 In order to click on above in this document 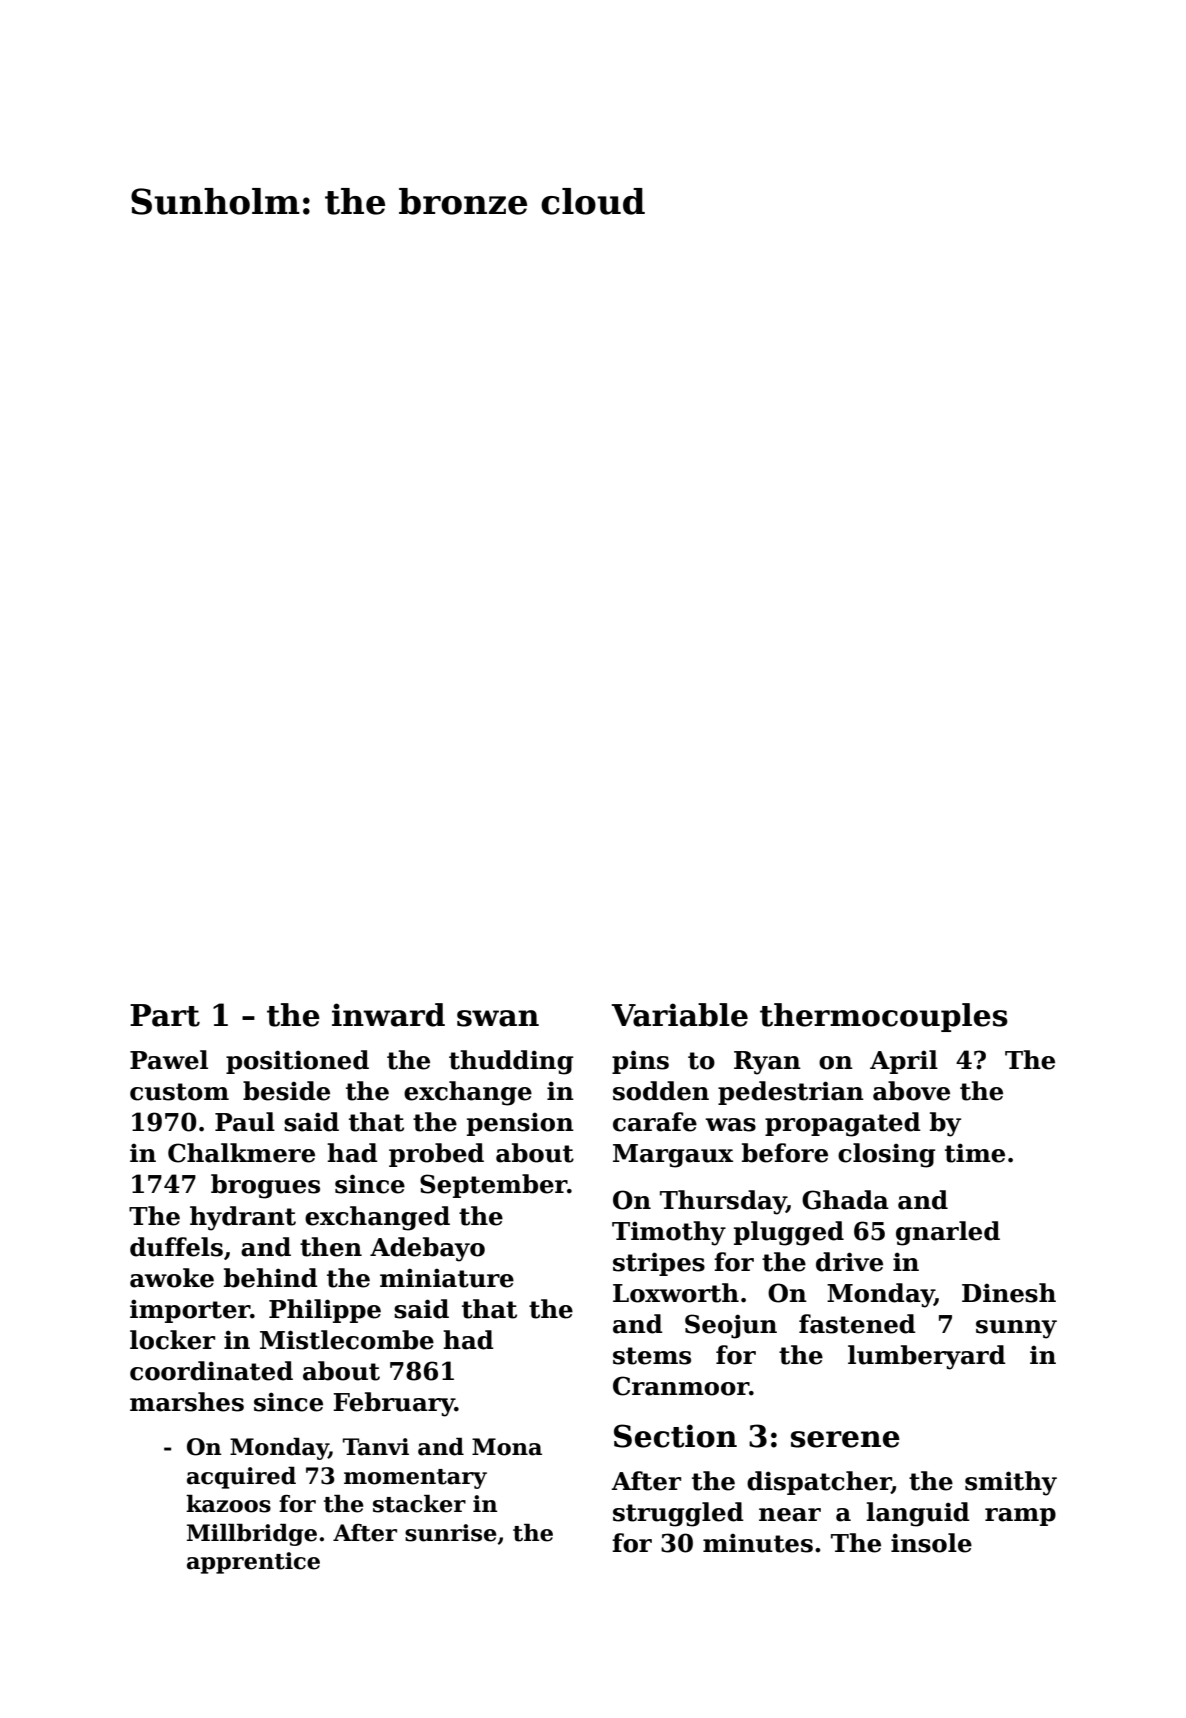, I will do `click(911, 1091)`.
